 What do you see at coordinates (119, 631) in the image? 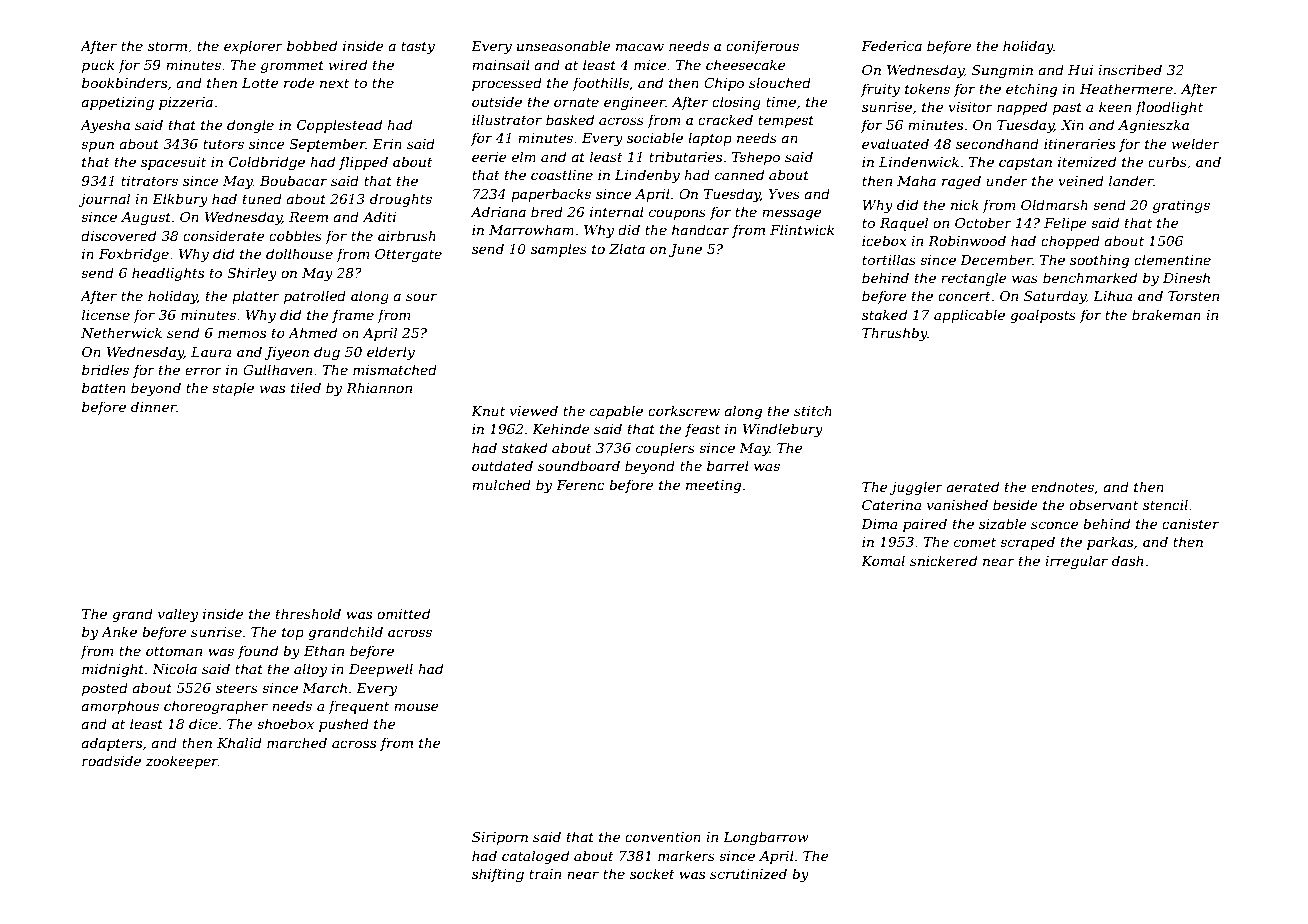
I see `Anke` at bounding box center [119, 631].
